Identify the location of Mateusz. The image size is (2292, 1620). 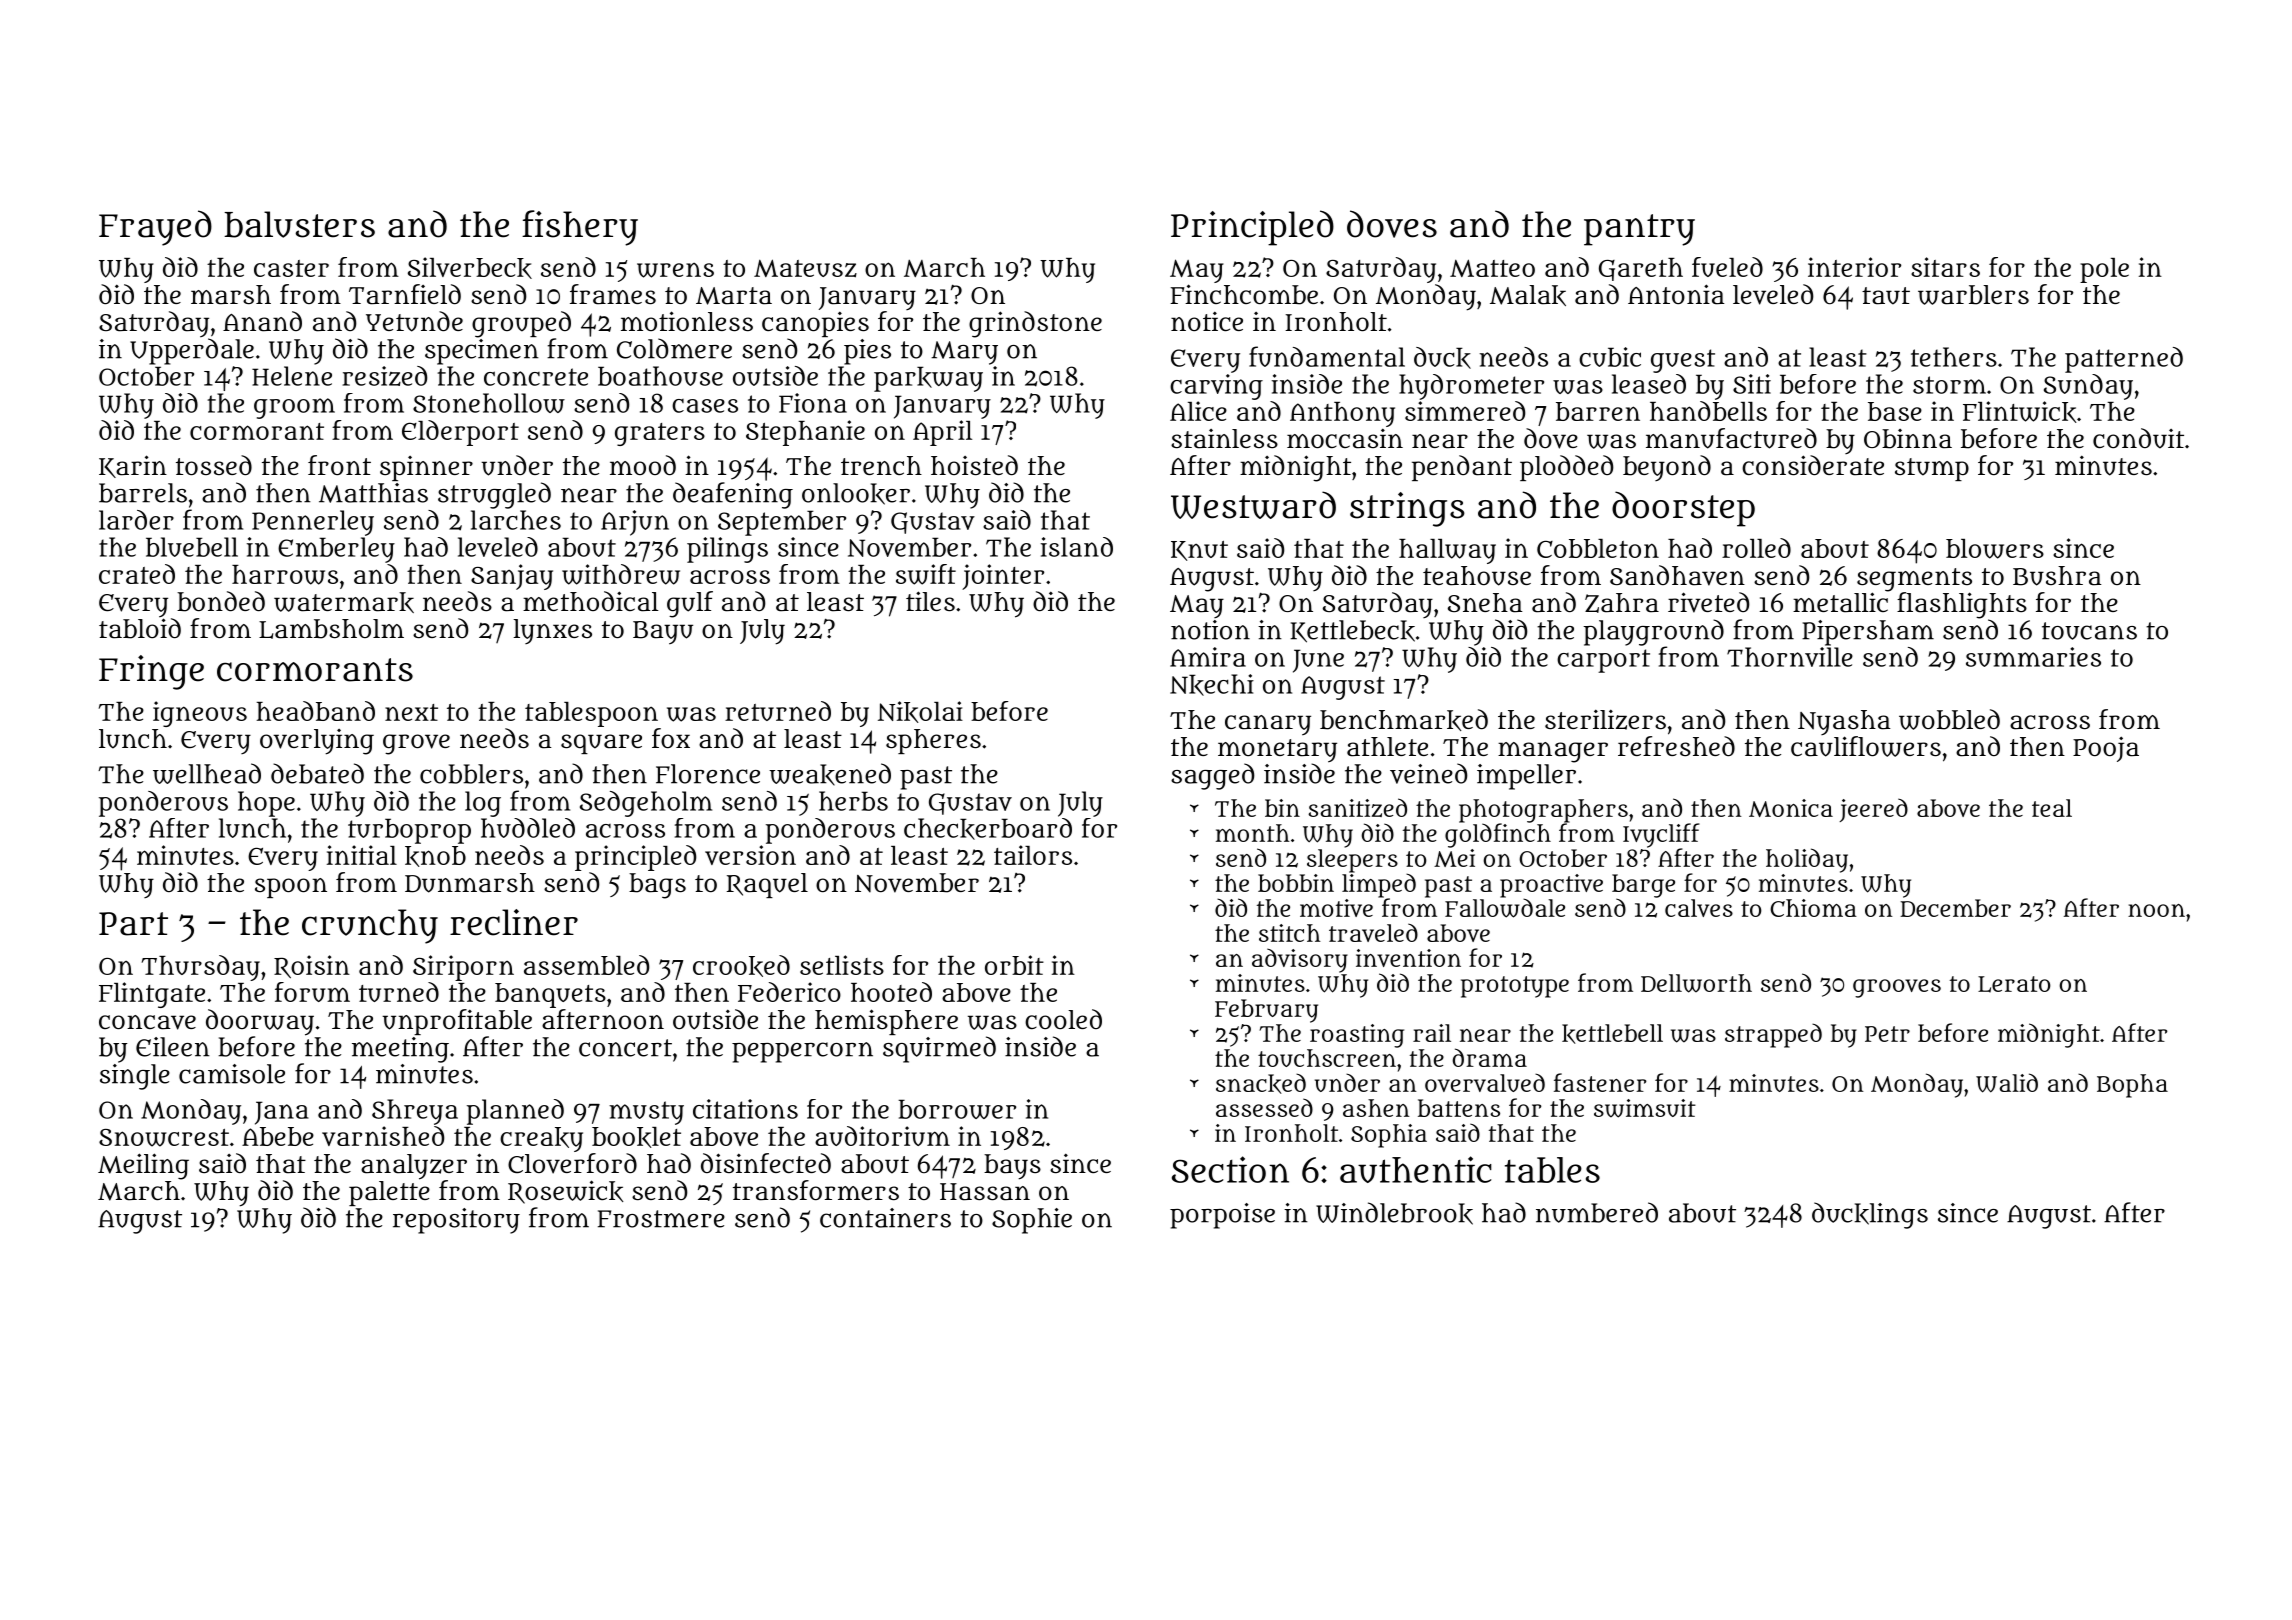
(805, 268).
